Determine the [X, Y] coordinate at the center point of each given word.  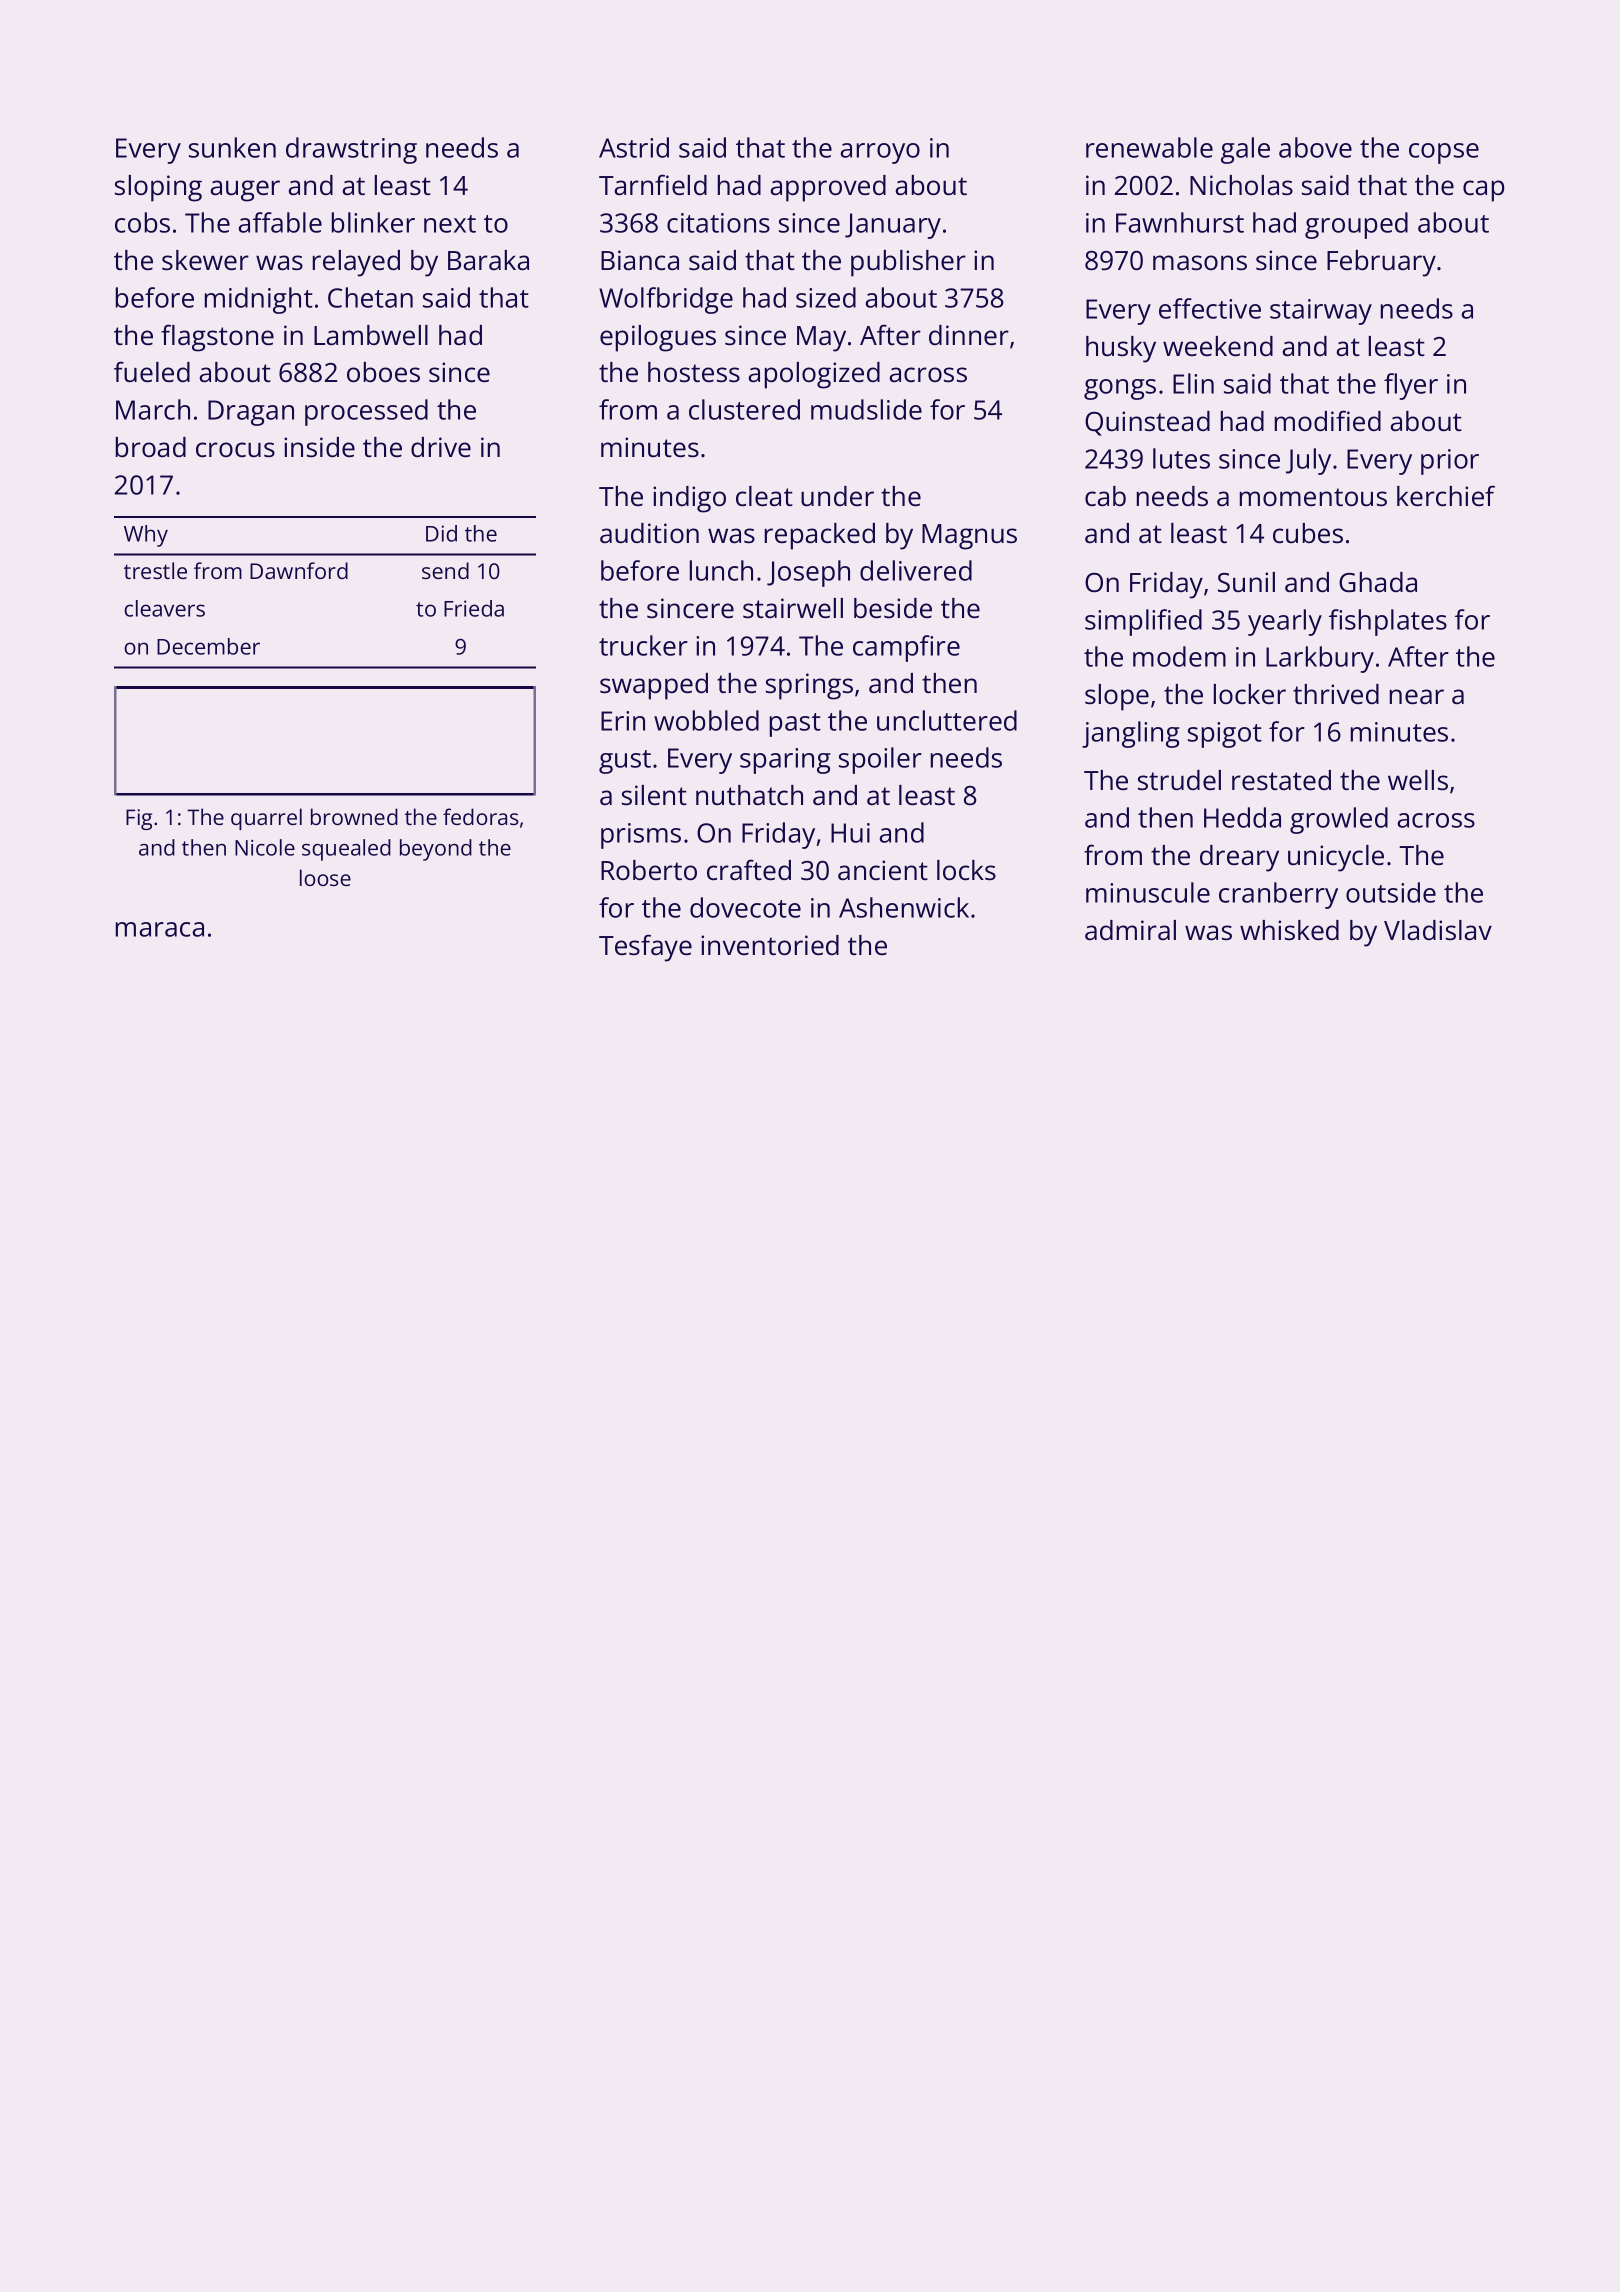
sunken [232, 147]
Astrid [634, 147]
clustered [744, 409]
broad [151, 447]
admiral [1130, 930]
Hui [850, 833]
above [1315, 147]
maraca [160, 929]
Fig [139, 819]
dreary [1239, 858]
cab [1105, 496]
